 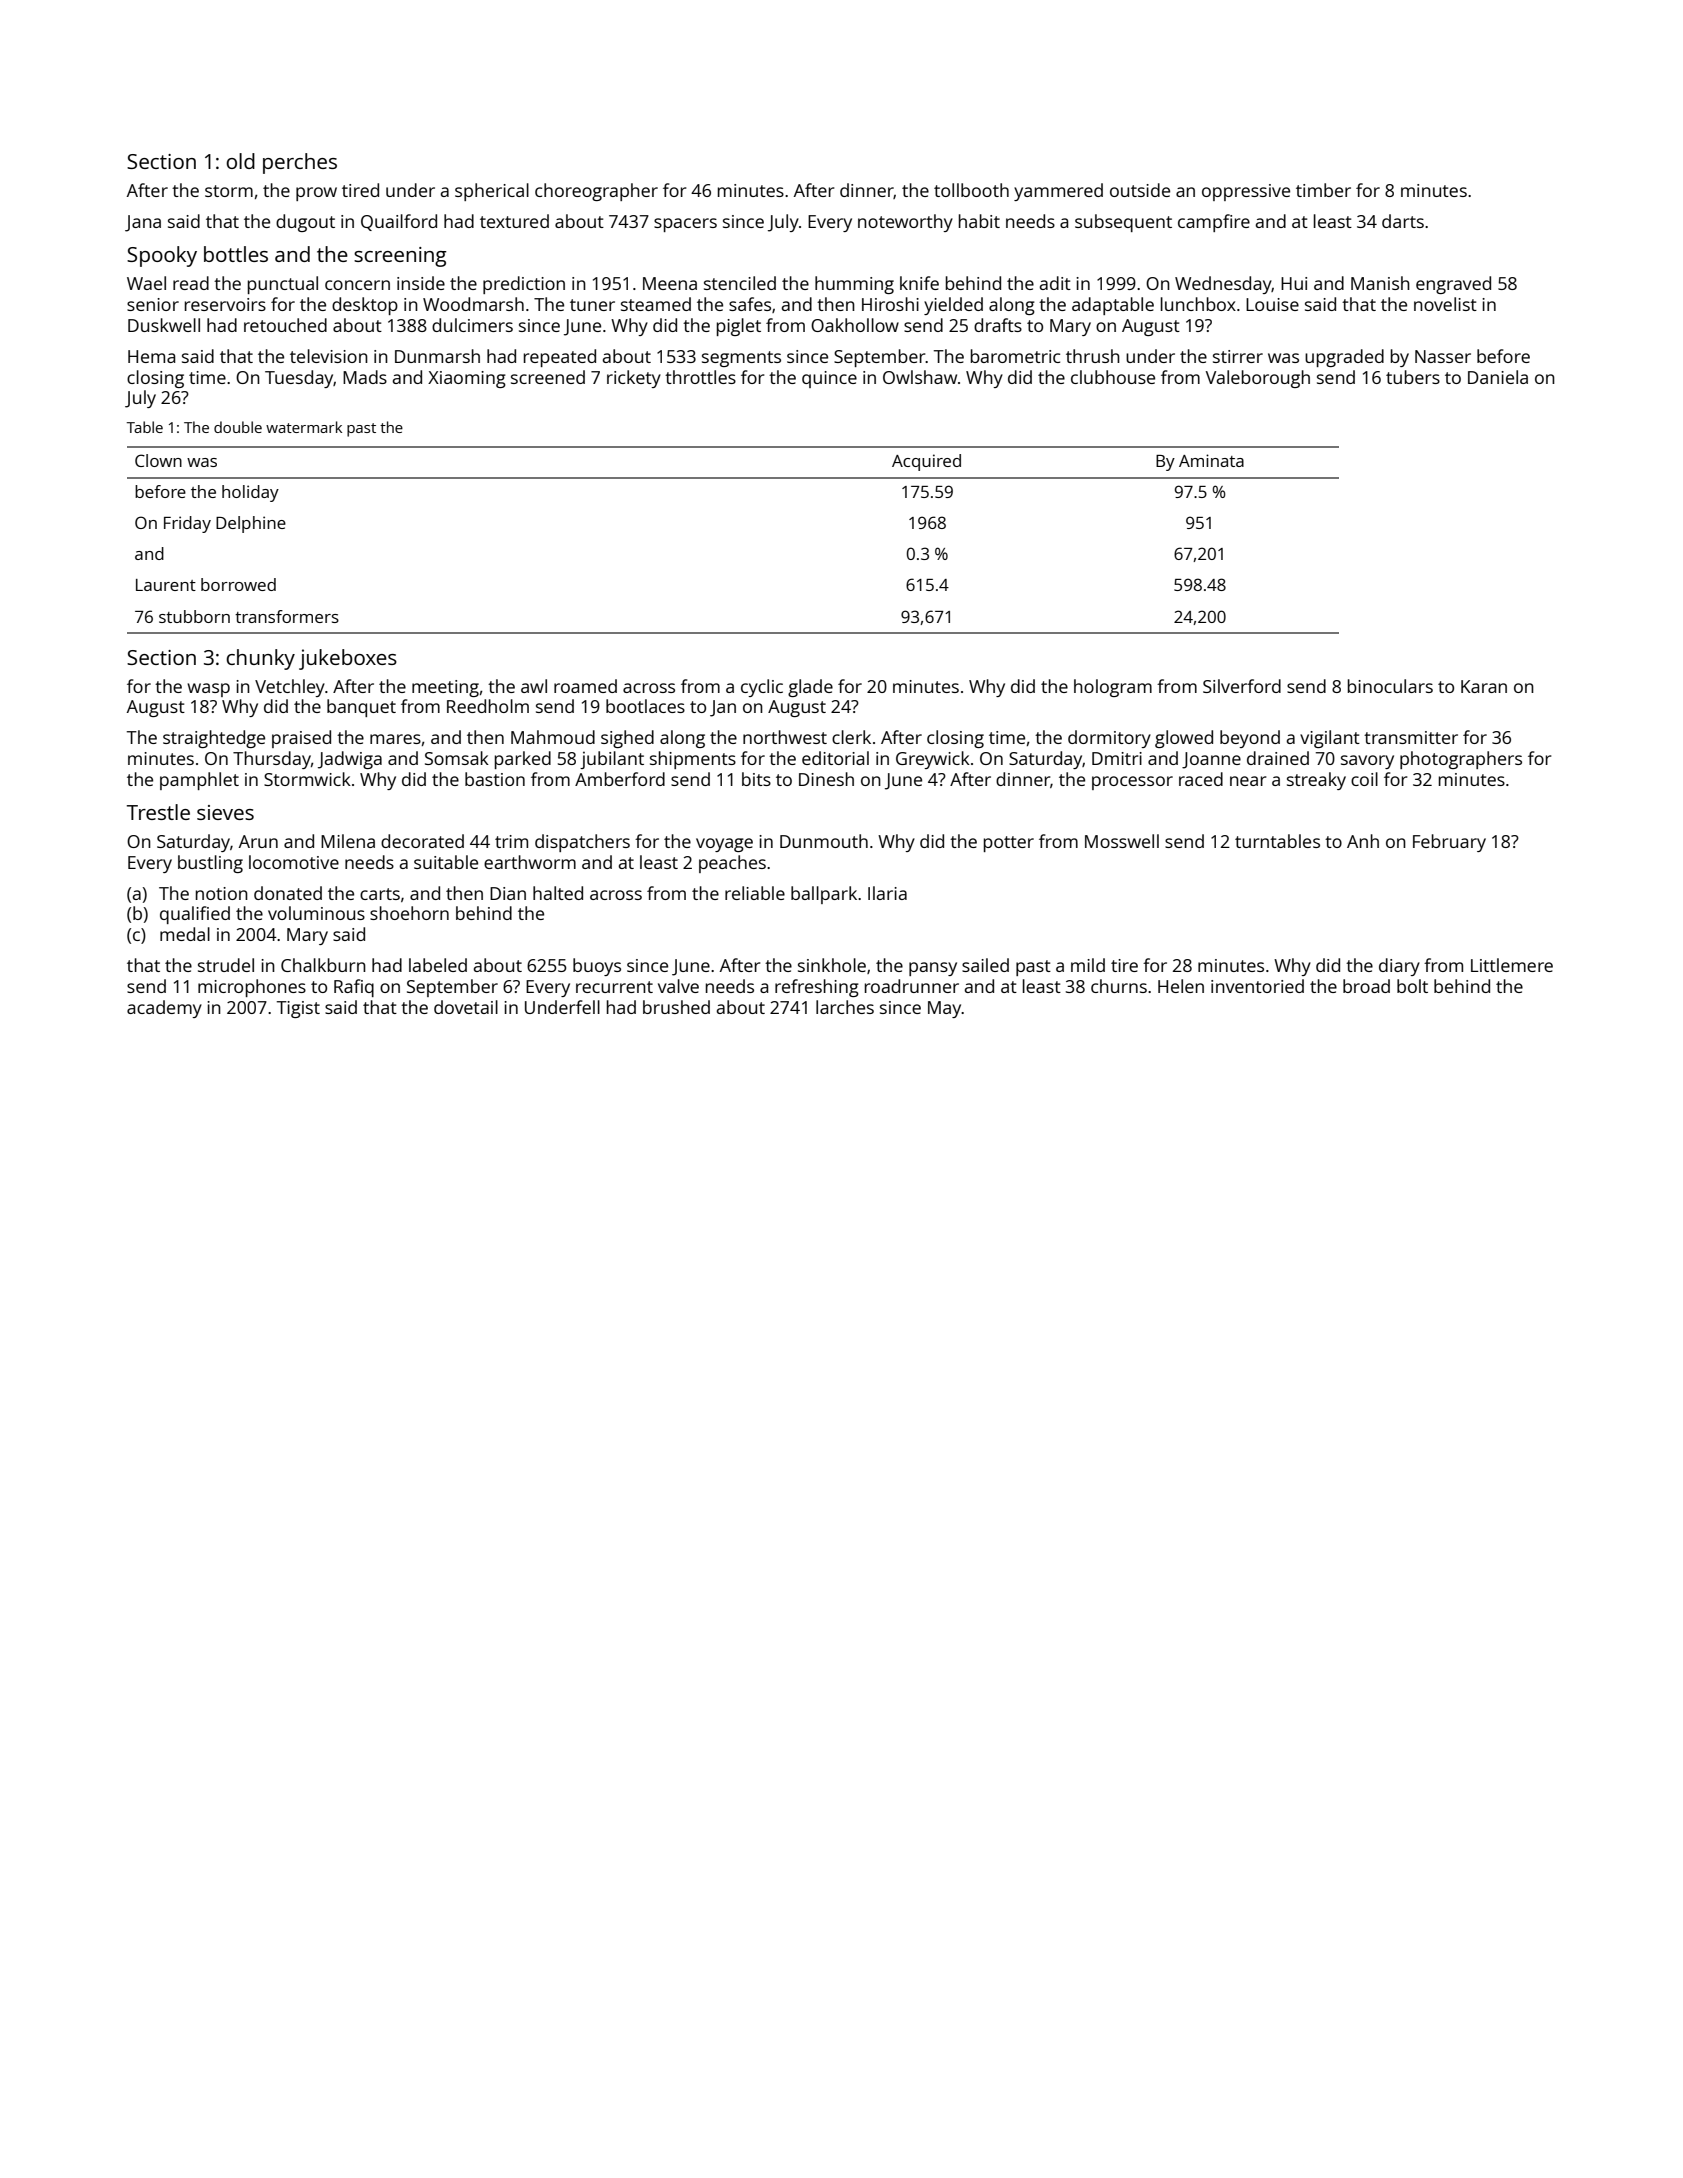 I want to click on perches, so click(x=300, y=163).
